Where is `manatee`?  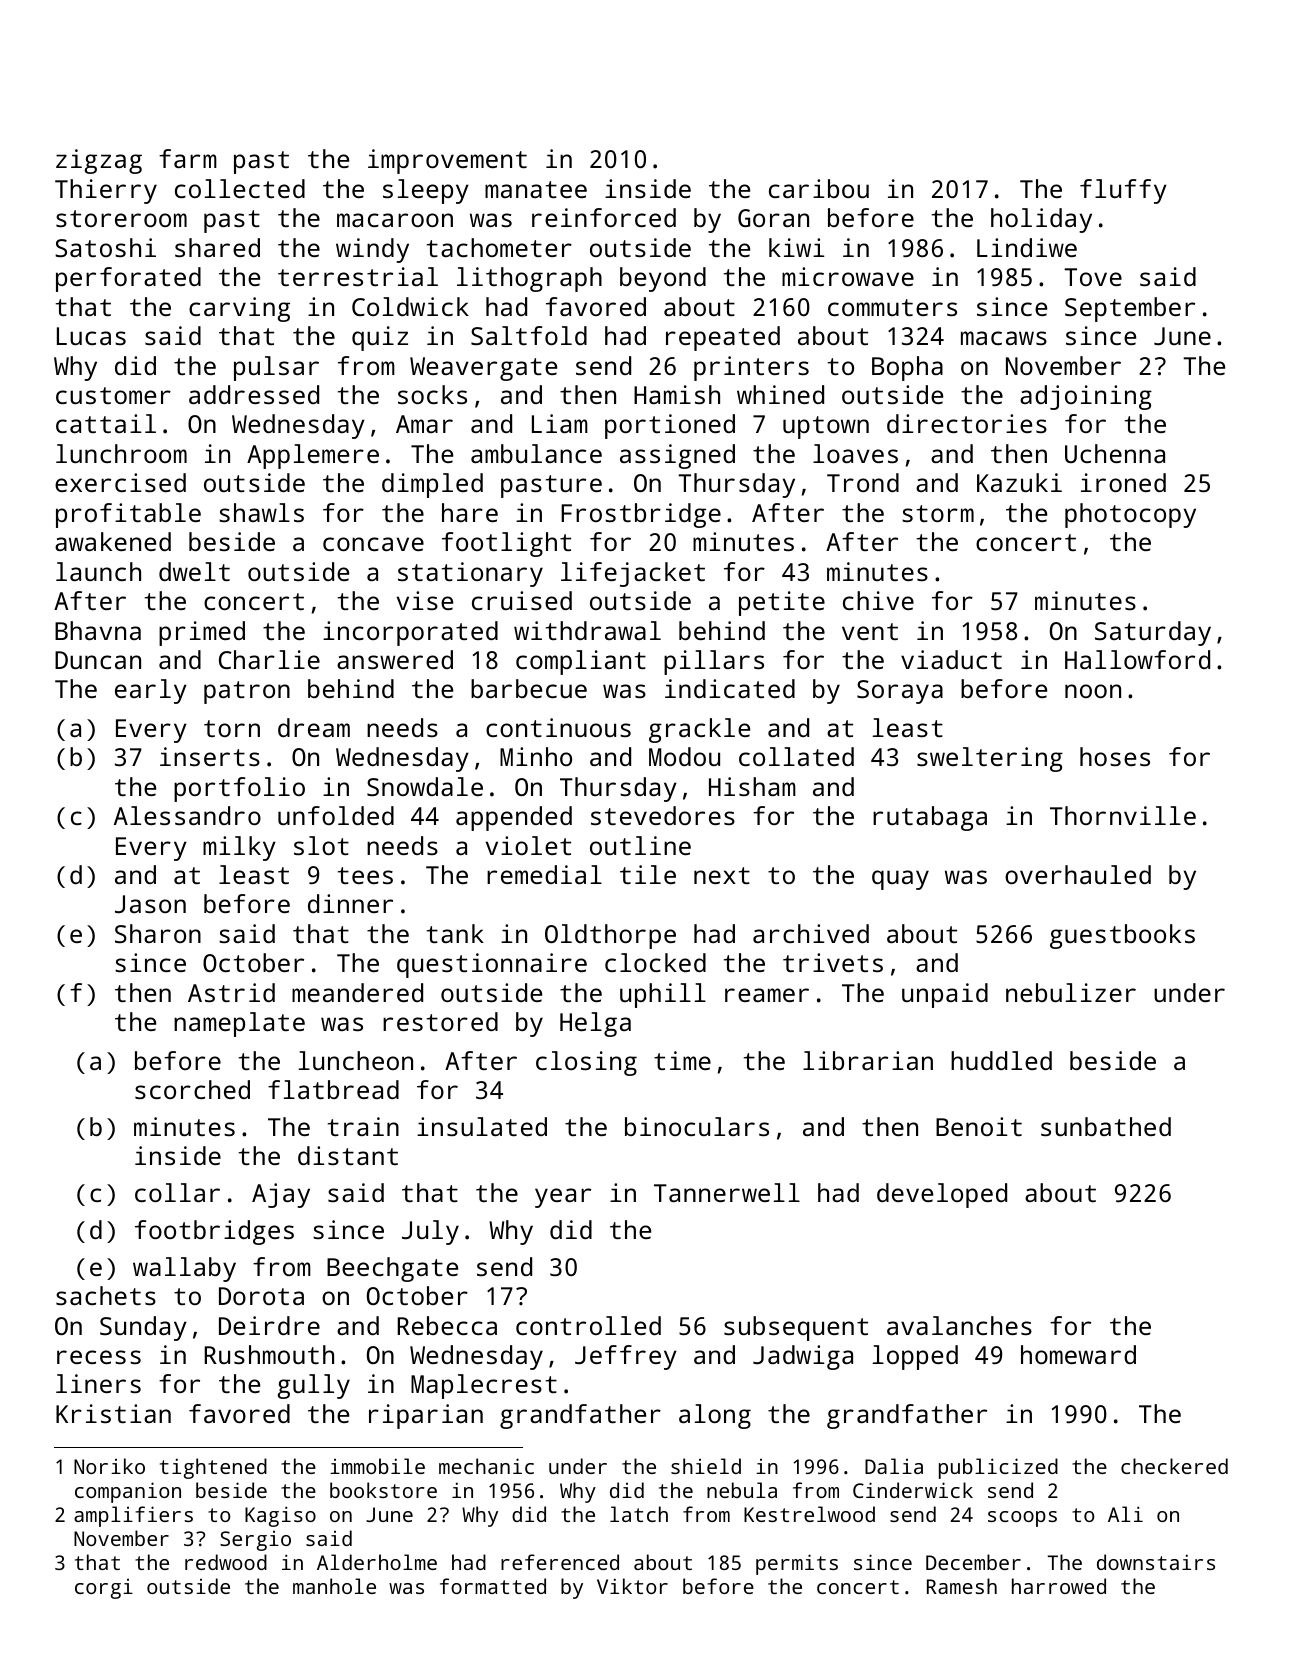 manatee is located at coordinates (536, 189).
